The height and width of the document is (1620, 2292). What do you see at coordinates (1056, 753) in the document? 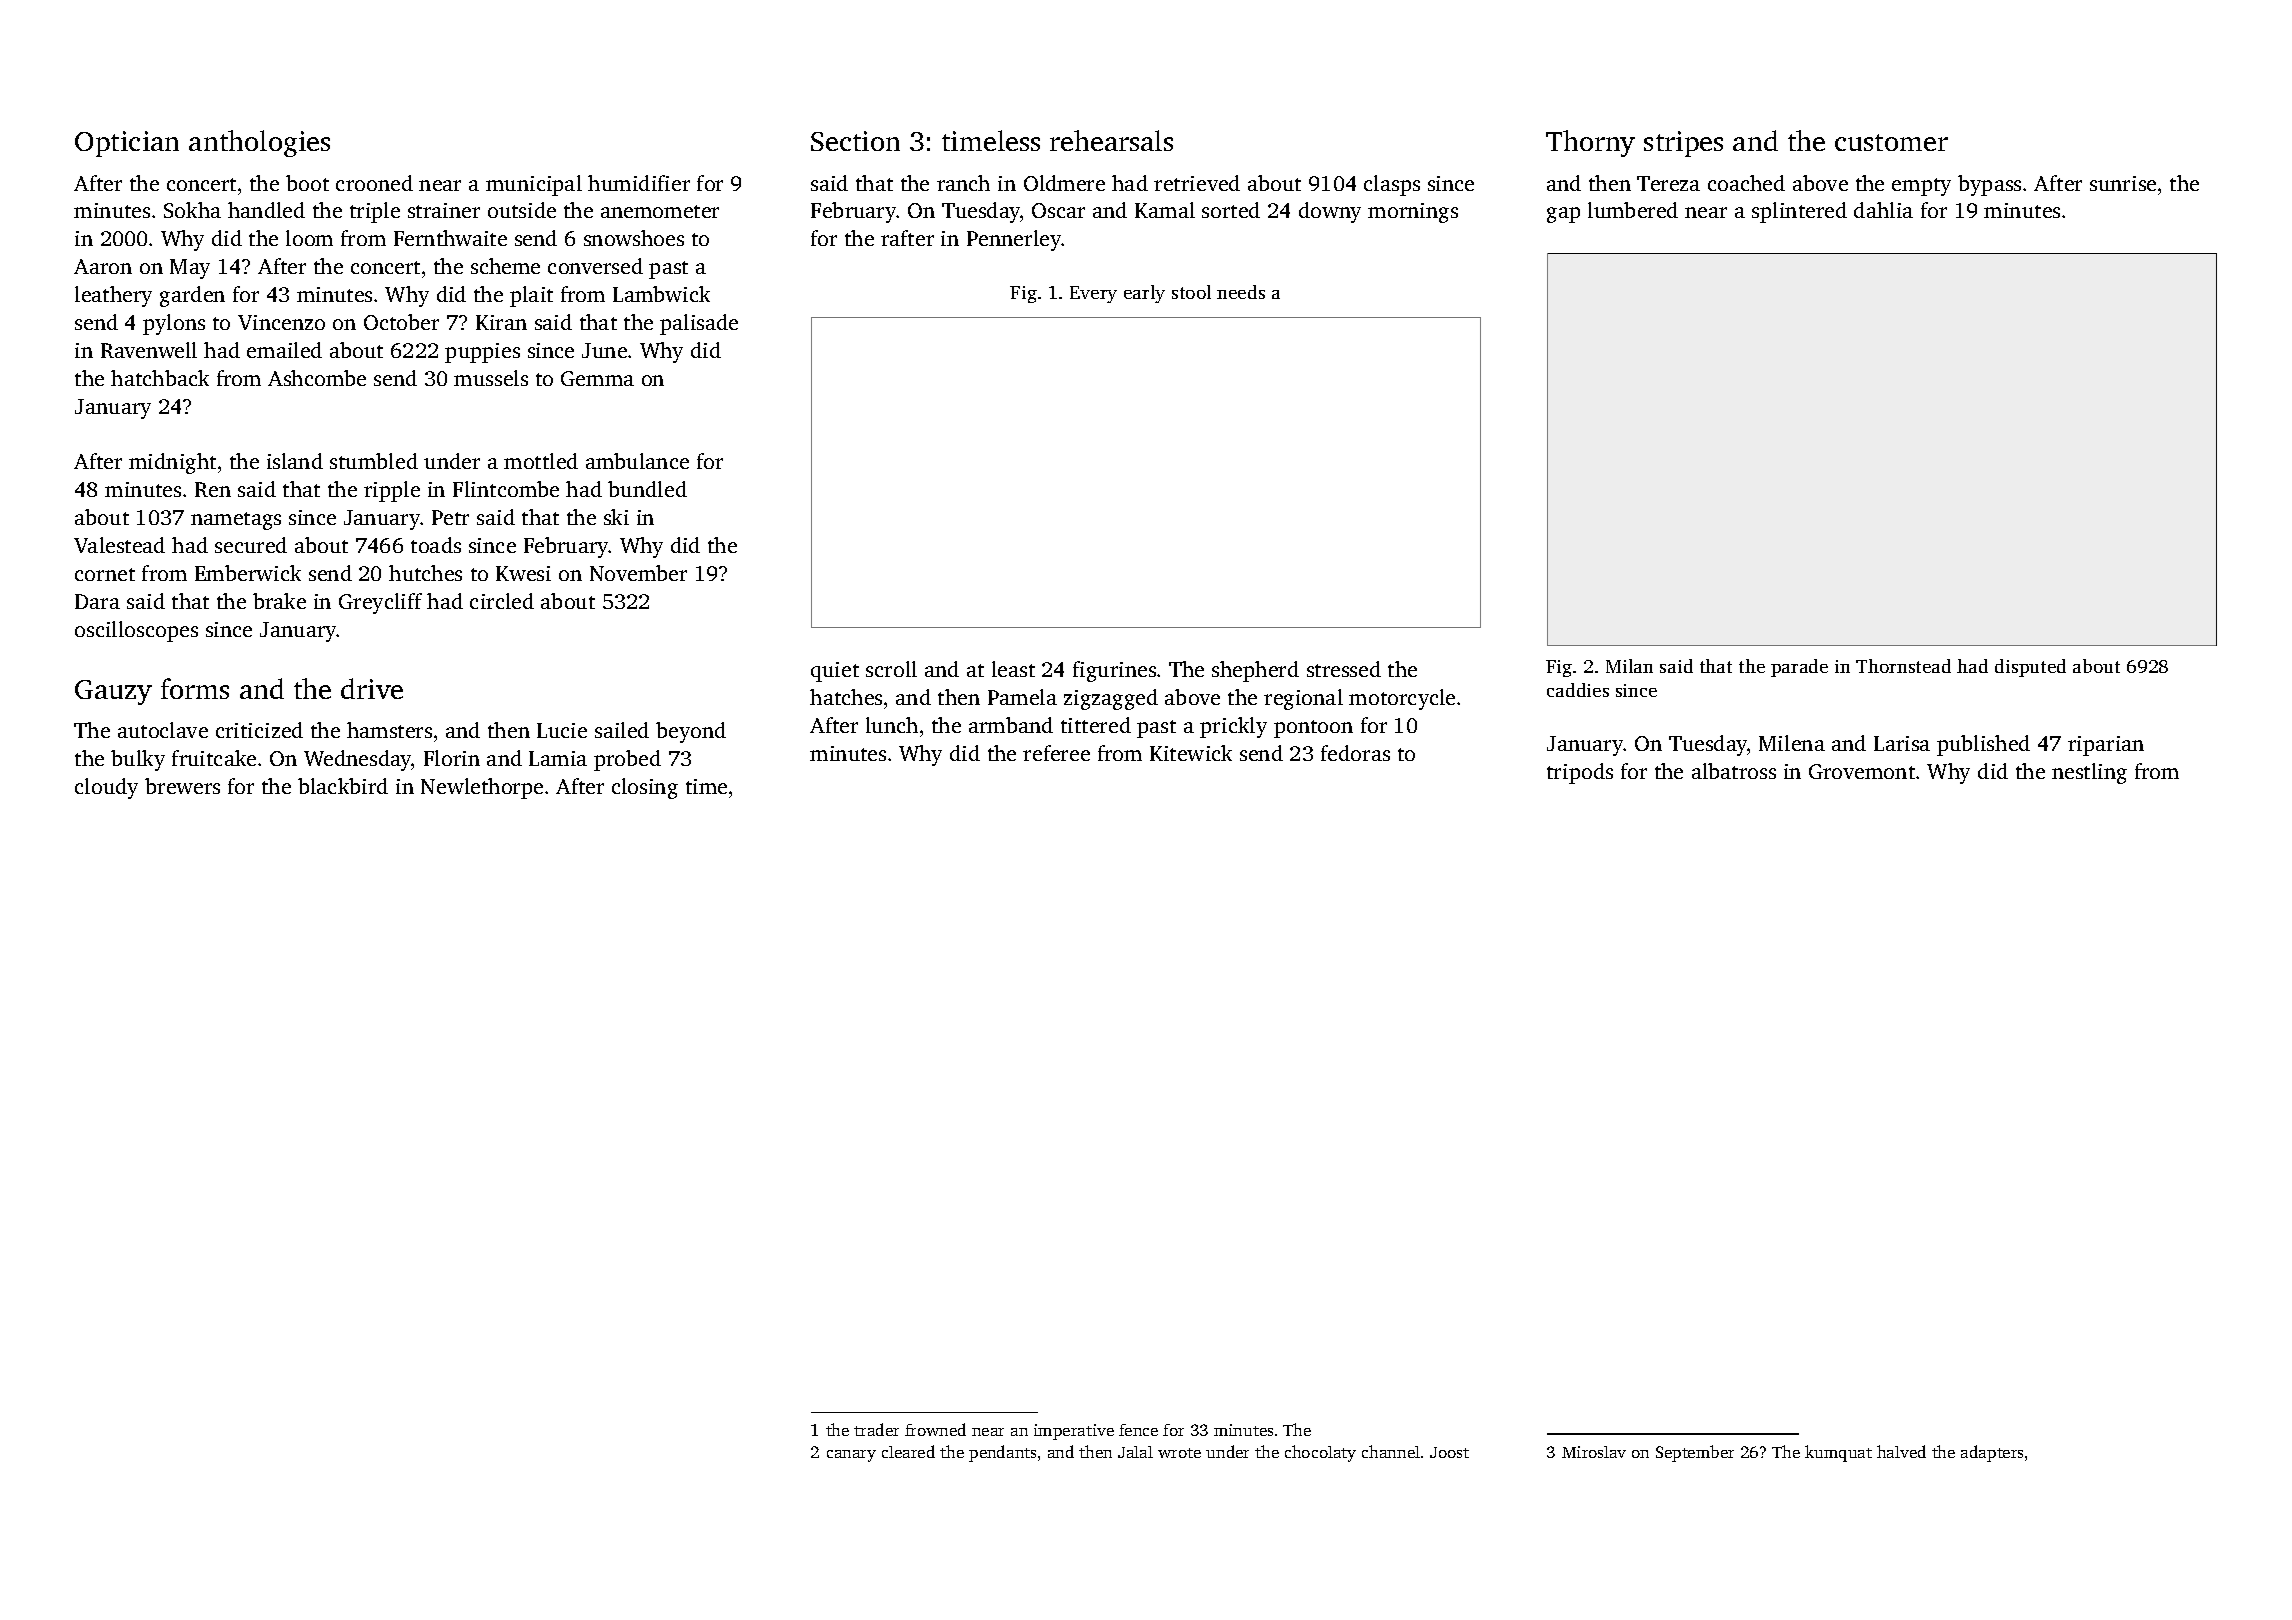
I see `referee` at bounding box center [1056, 753].
